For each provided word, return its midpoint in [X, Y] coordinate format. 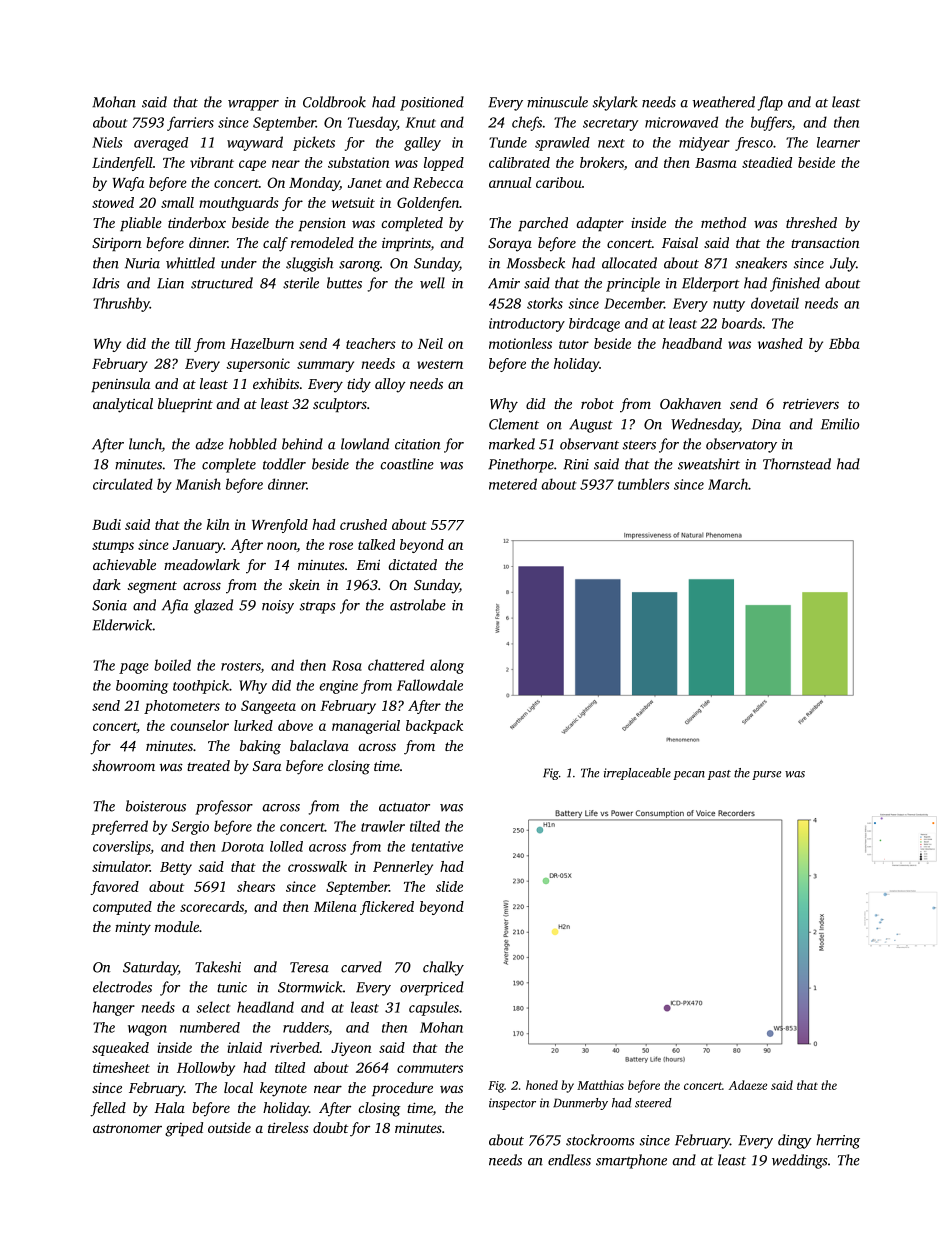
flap [770, 103]
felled [108, 1109]
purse [766, 775]
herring [838, 1141]
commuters [430, 1068]
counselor [200, 725]
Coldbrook [334, 102]
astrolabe [418, 605]
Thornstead [797, 464]
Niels [107, 142]
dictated [412, 564]
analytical [123, 405]
